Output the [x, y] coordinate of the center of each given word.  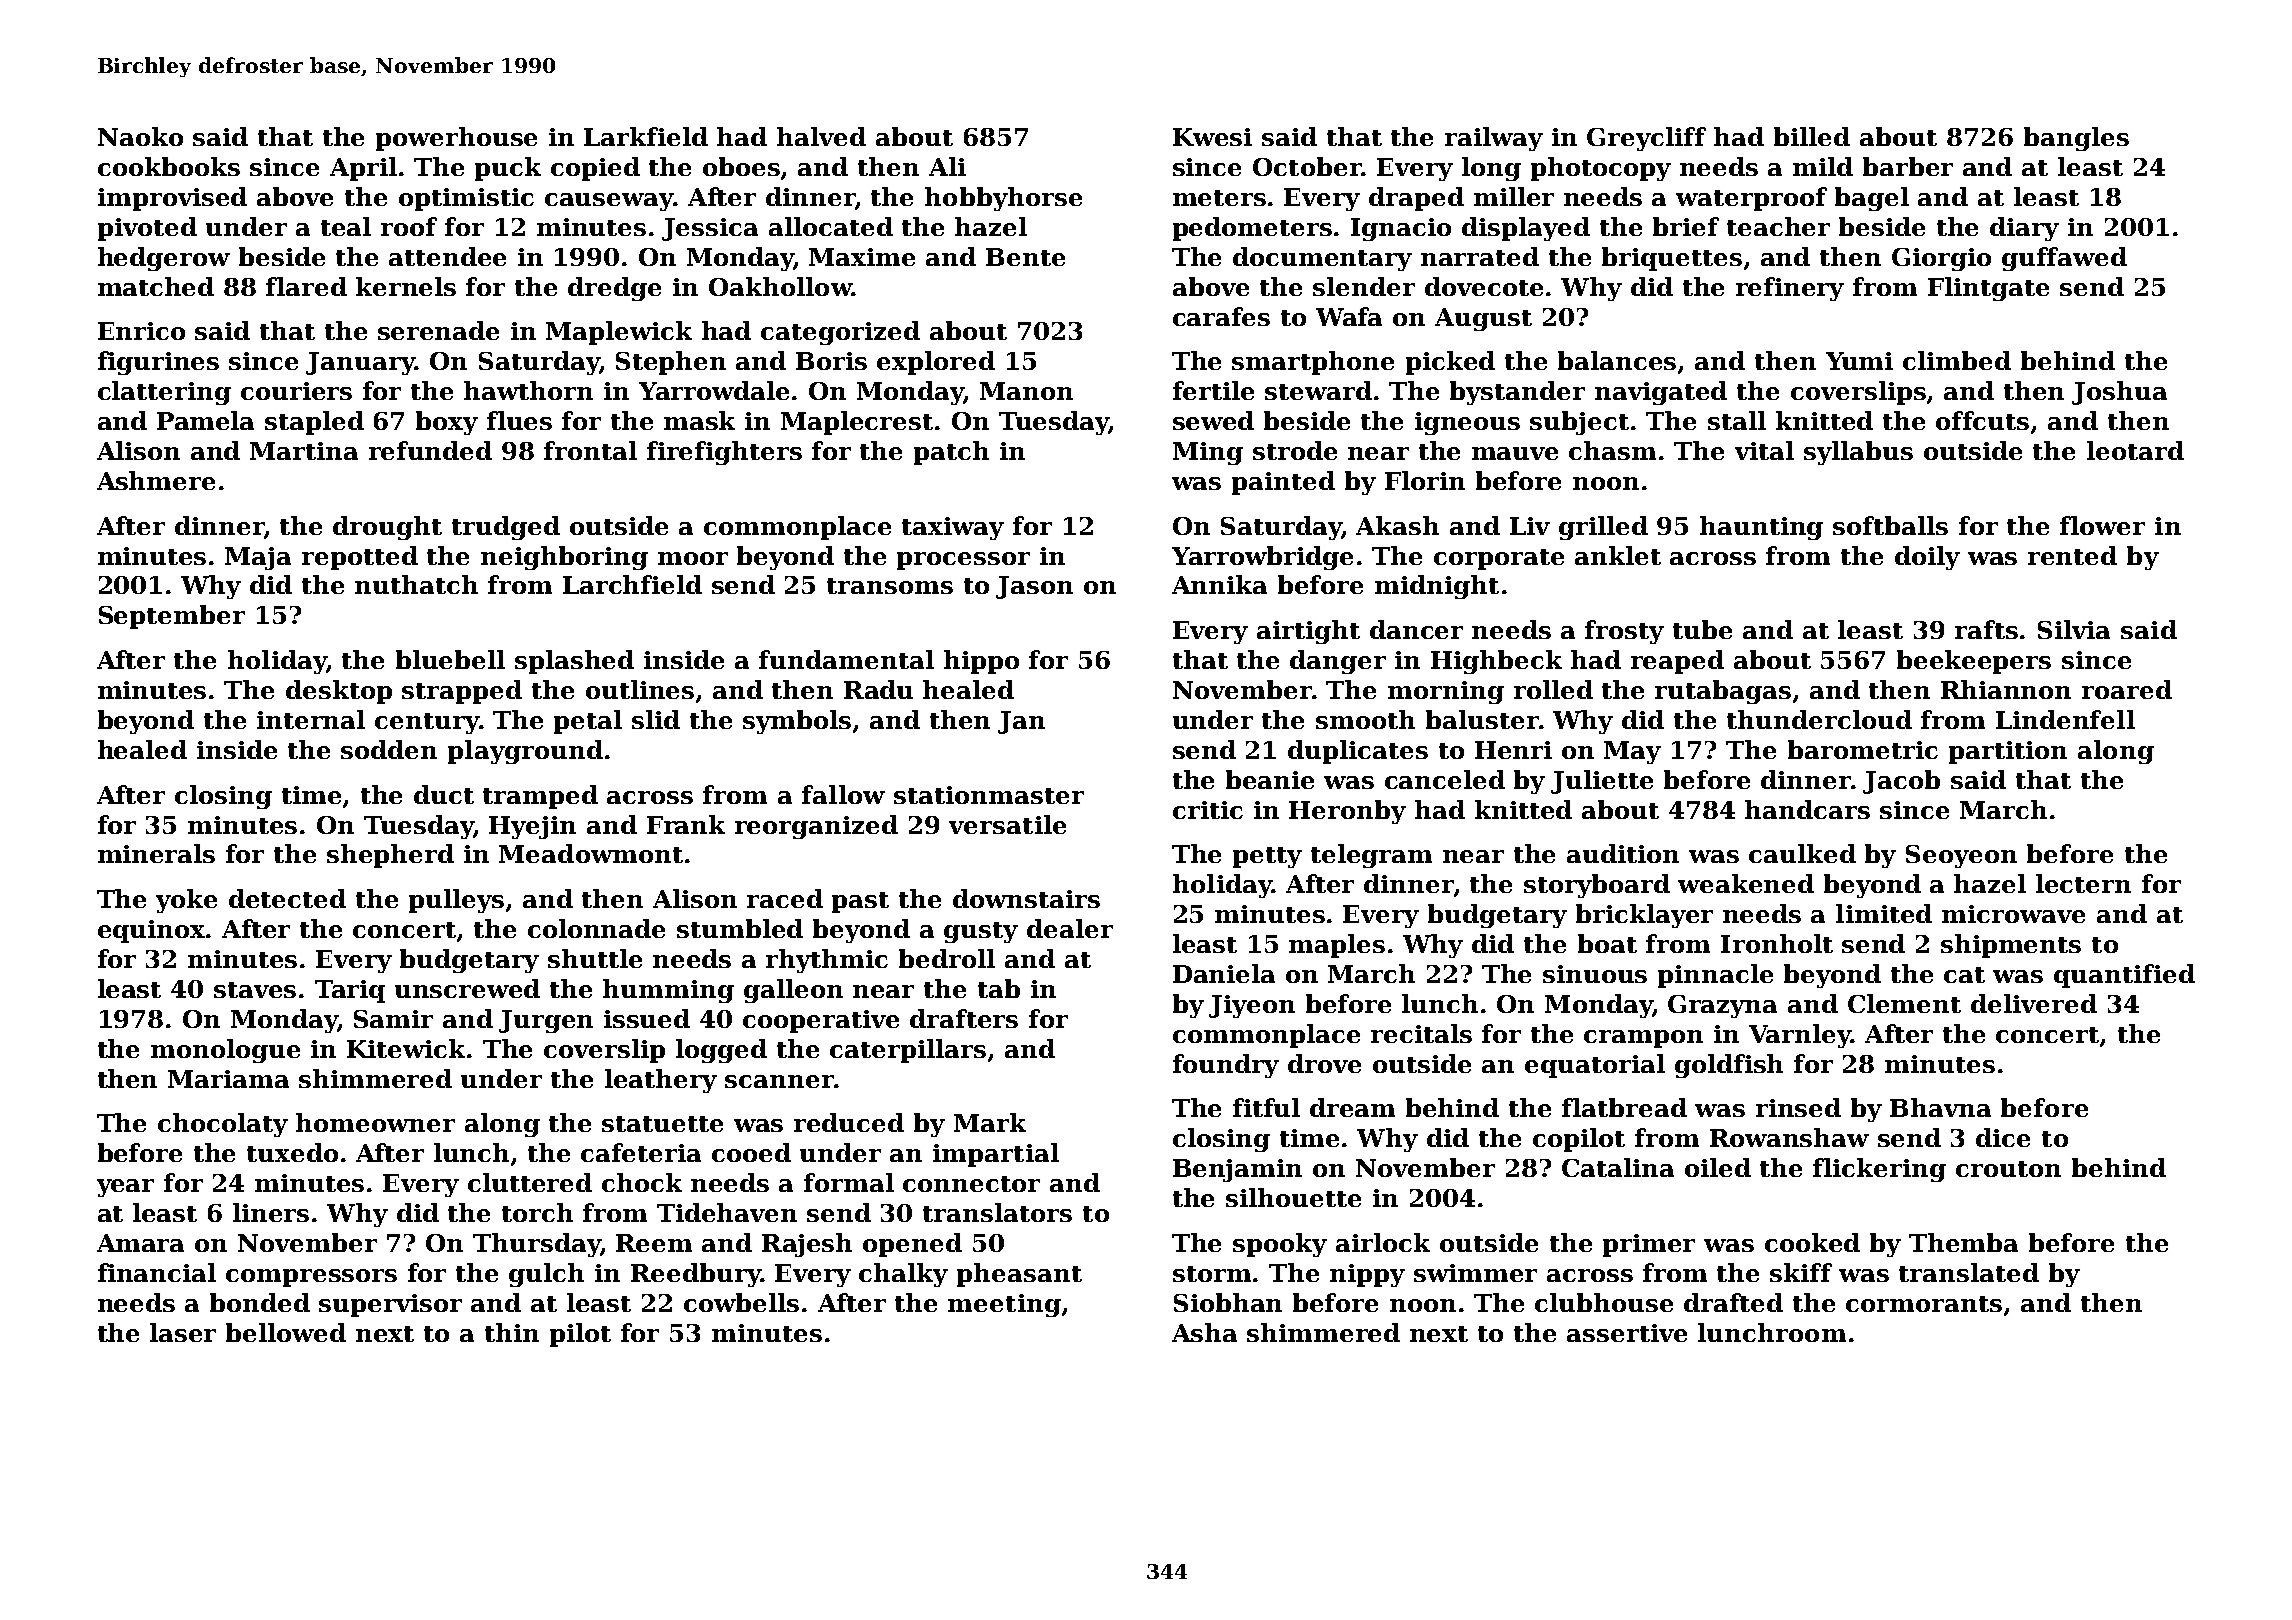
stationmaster [989, 795]
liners [271, 1212]
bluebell [450, 659]
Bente [1025, 257]
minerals [156, 853]
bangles [2076, 139]
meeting [1004, 1305]
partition [2008, 752]
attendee [447, 256]
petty [1267, 857]
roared [2127, 689]
